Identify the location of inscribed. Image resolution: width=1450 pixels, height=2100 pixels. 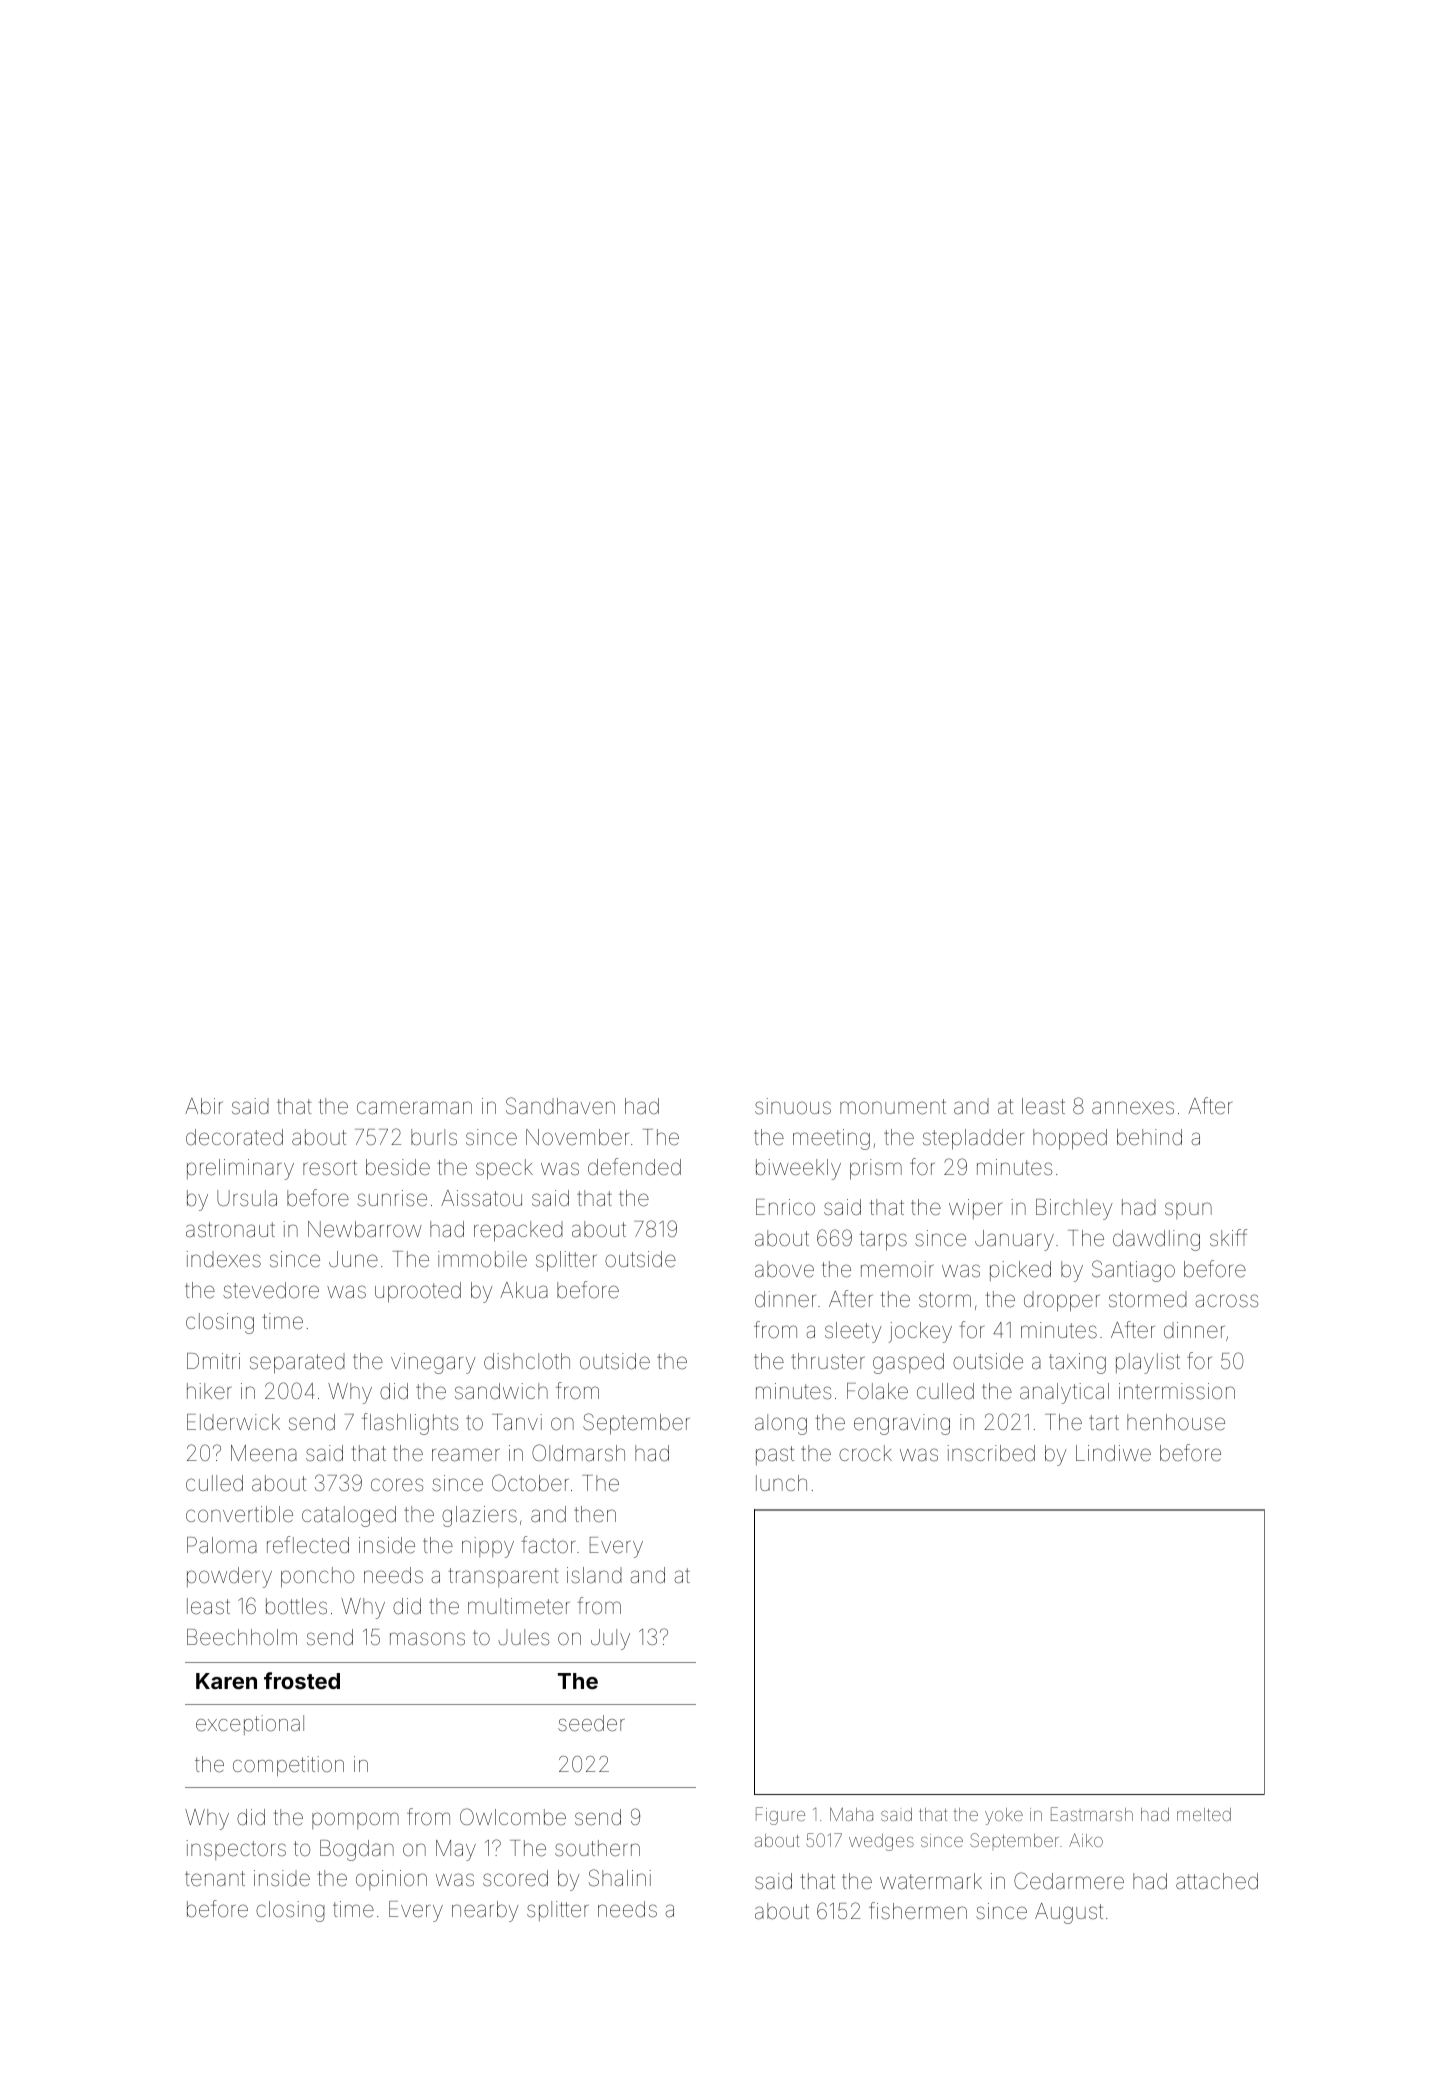
(991, 1453).
